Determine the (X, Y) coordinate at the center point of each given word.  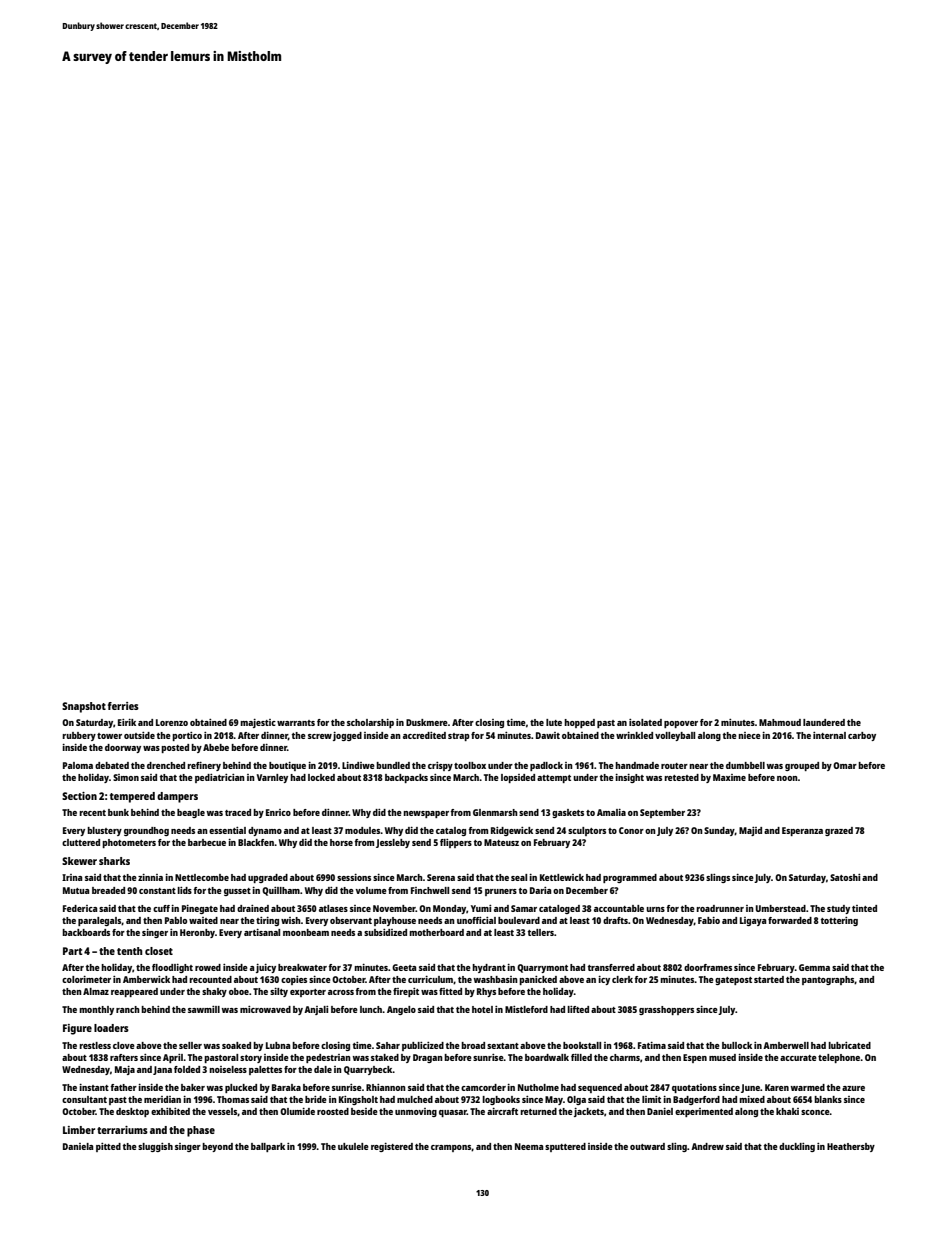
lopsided (518, 778)
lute (554, 722)
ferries (123, 706)
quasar (453, 1113)
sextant (503, 1046)
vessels (222, 1111)
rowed (208, 967)
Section (79, 796)
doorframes (708, 967)
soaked (236, 1045)
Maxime (729, 777)
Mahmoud (780, 722)
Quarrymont (542, 968)
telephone (839, 1058)
